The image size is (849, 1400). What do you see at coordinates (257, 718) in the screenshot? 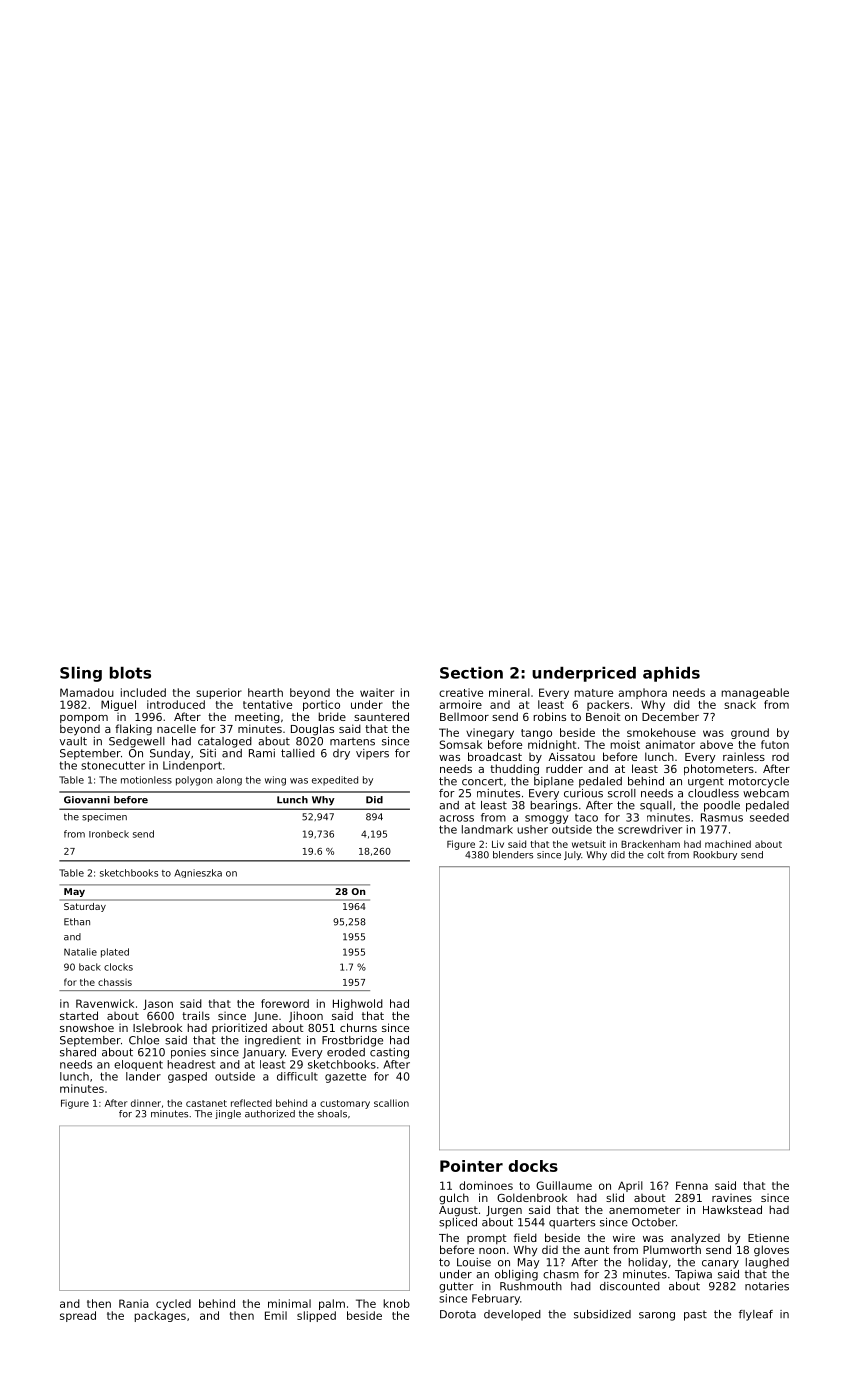
I see `meeting` at bounding box center [257, 718].
